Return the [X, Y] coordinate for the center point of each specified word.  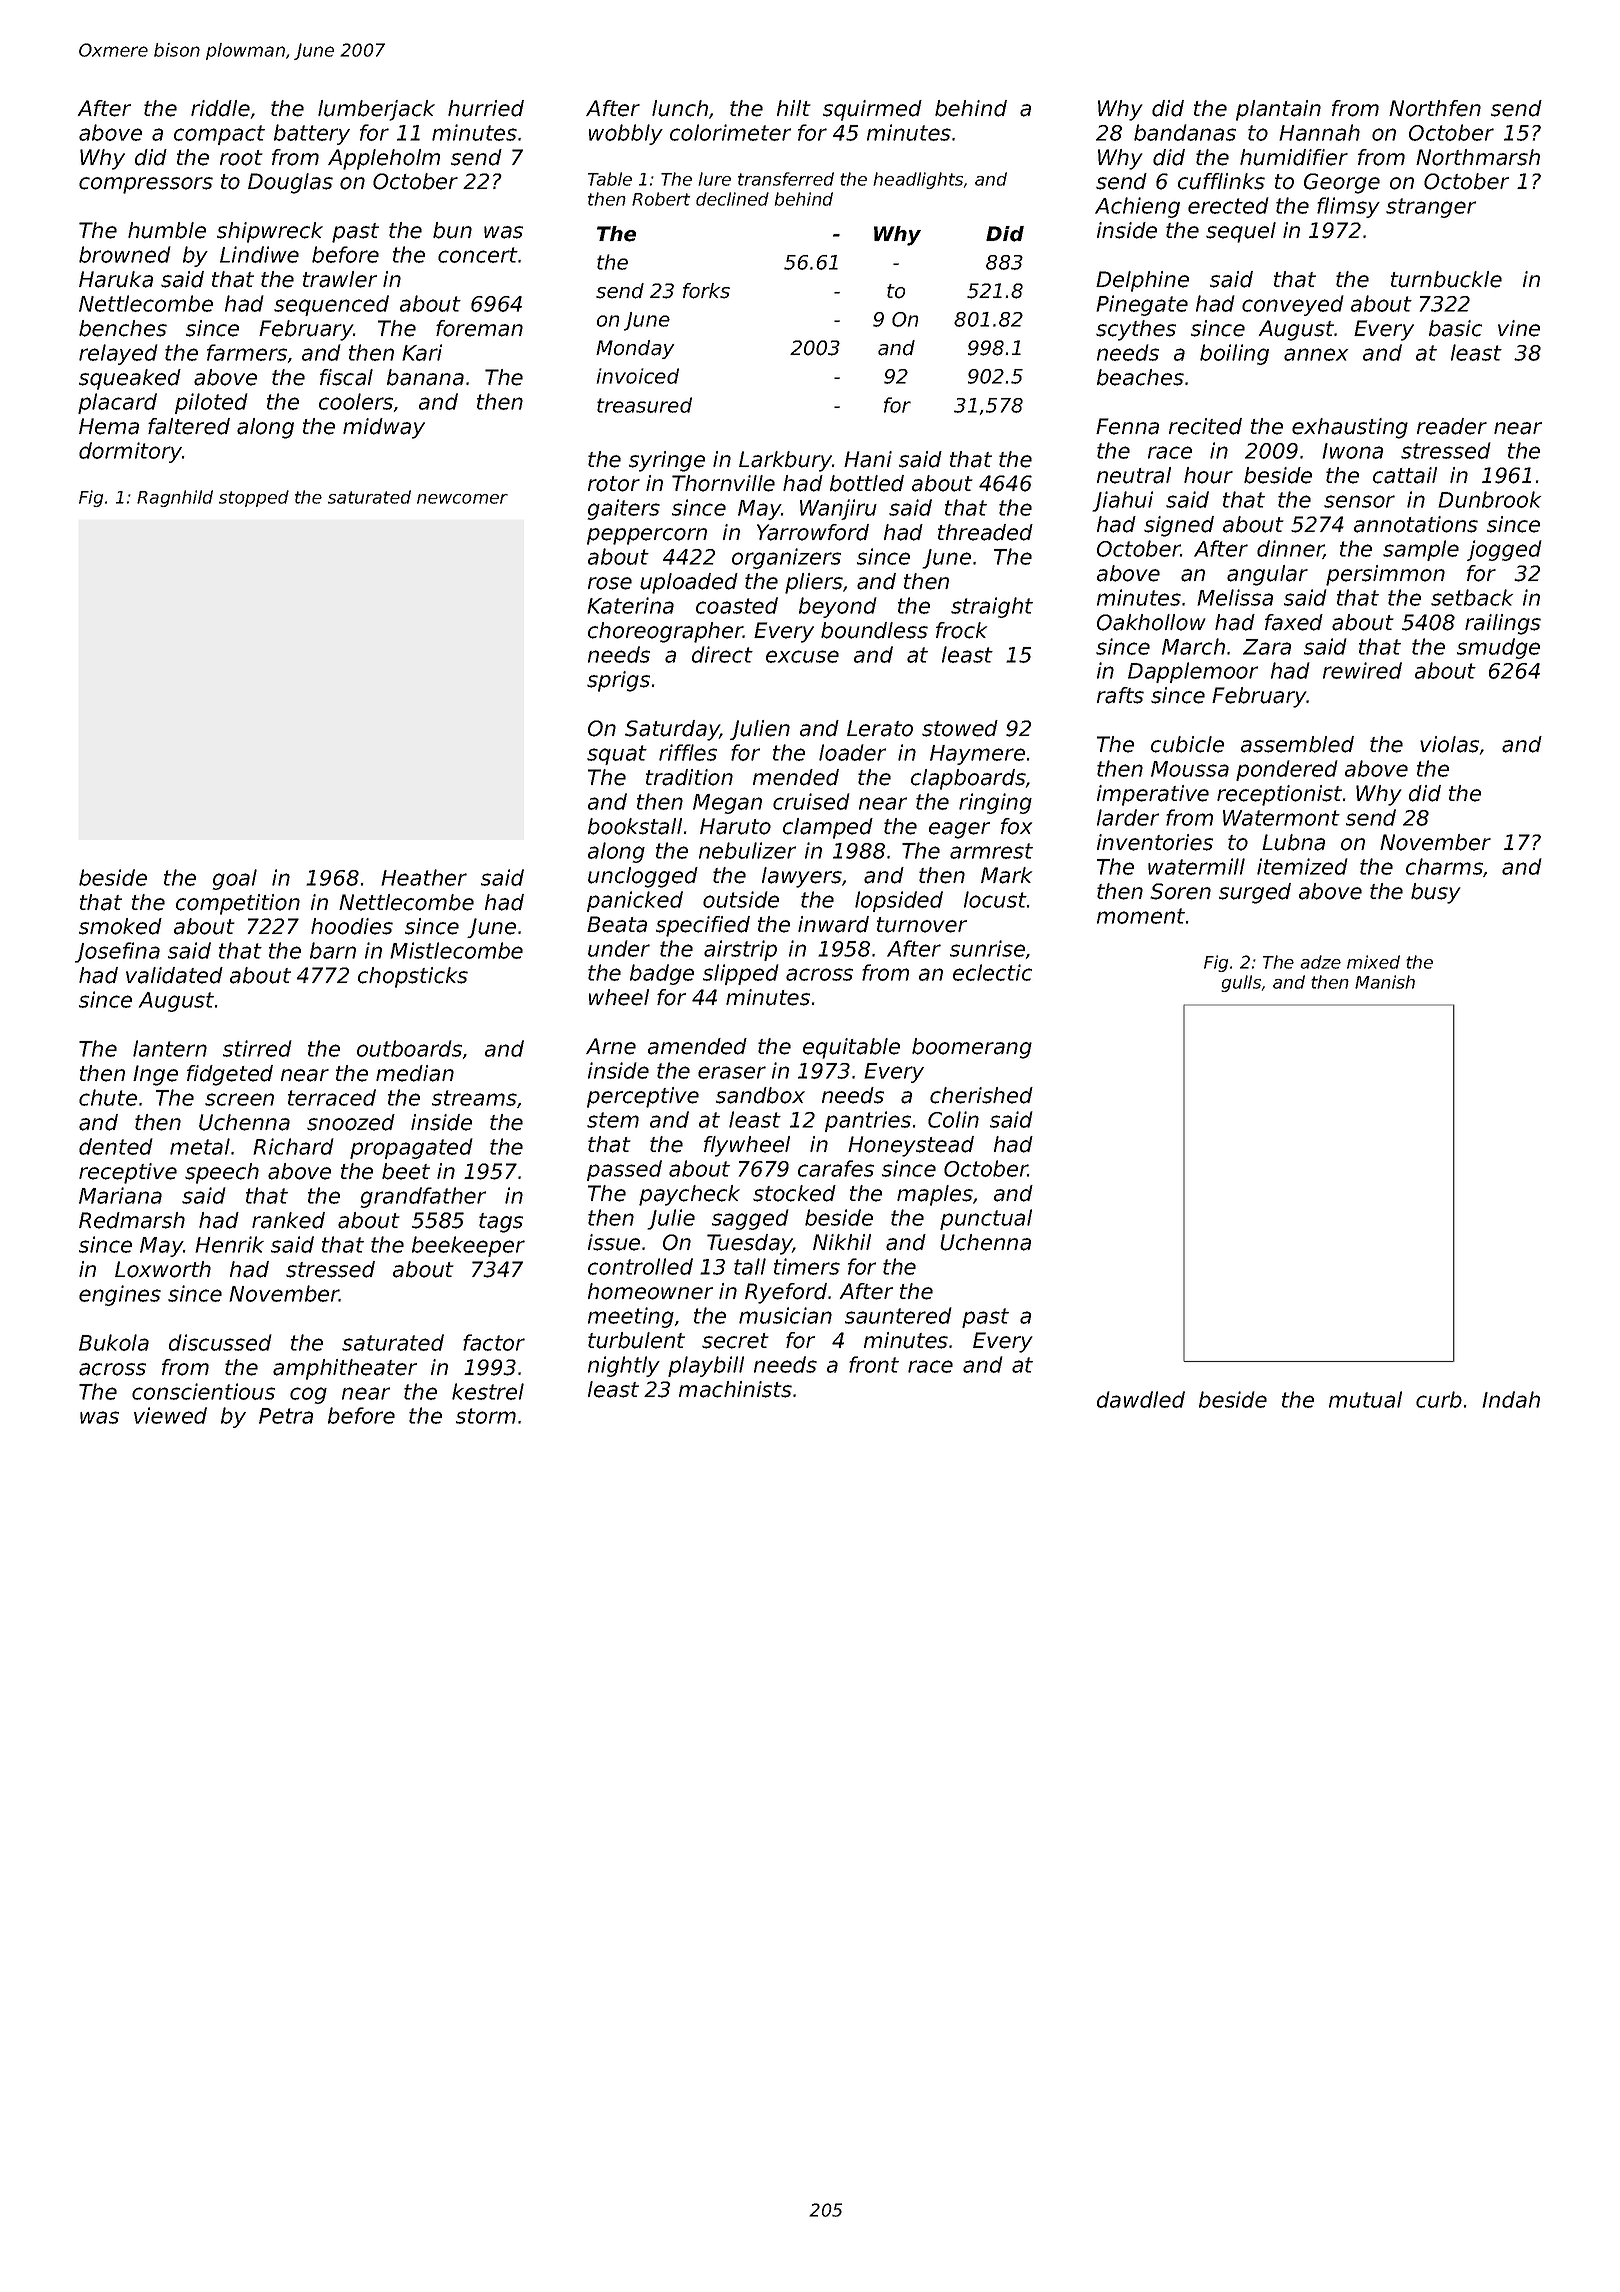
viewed [170, 1415]
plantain [1278, 110]
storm [486, 1416]
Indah [1511, 1399]
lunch [680, 108]
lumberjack [376, 110]
